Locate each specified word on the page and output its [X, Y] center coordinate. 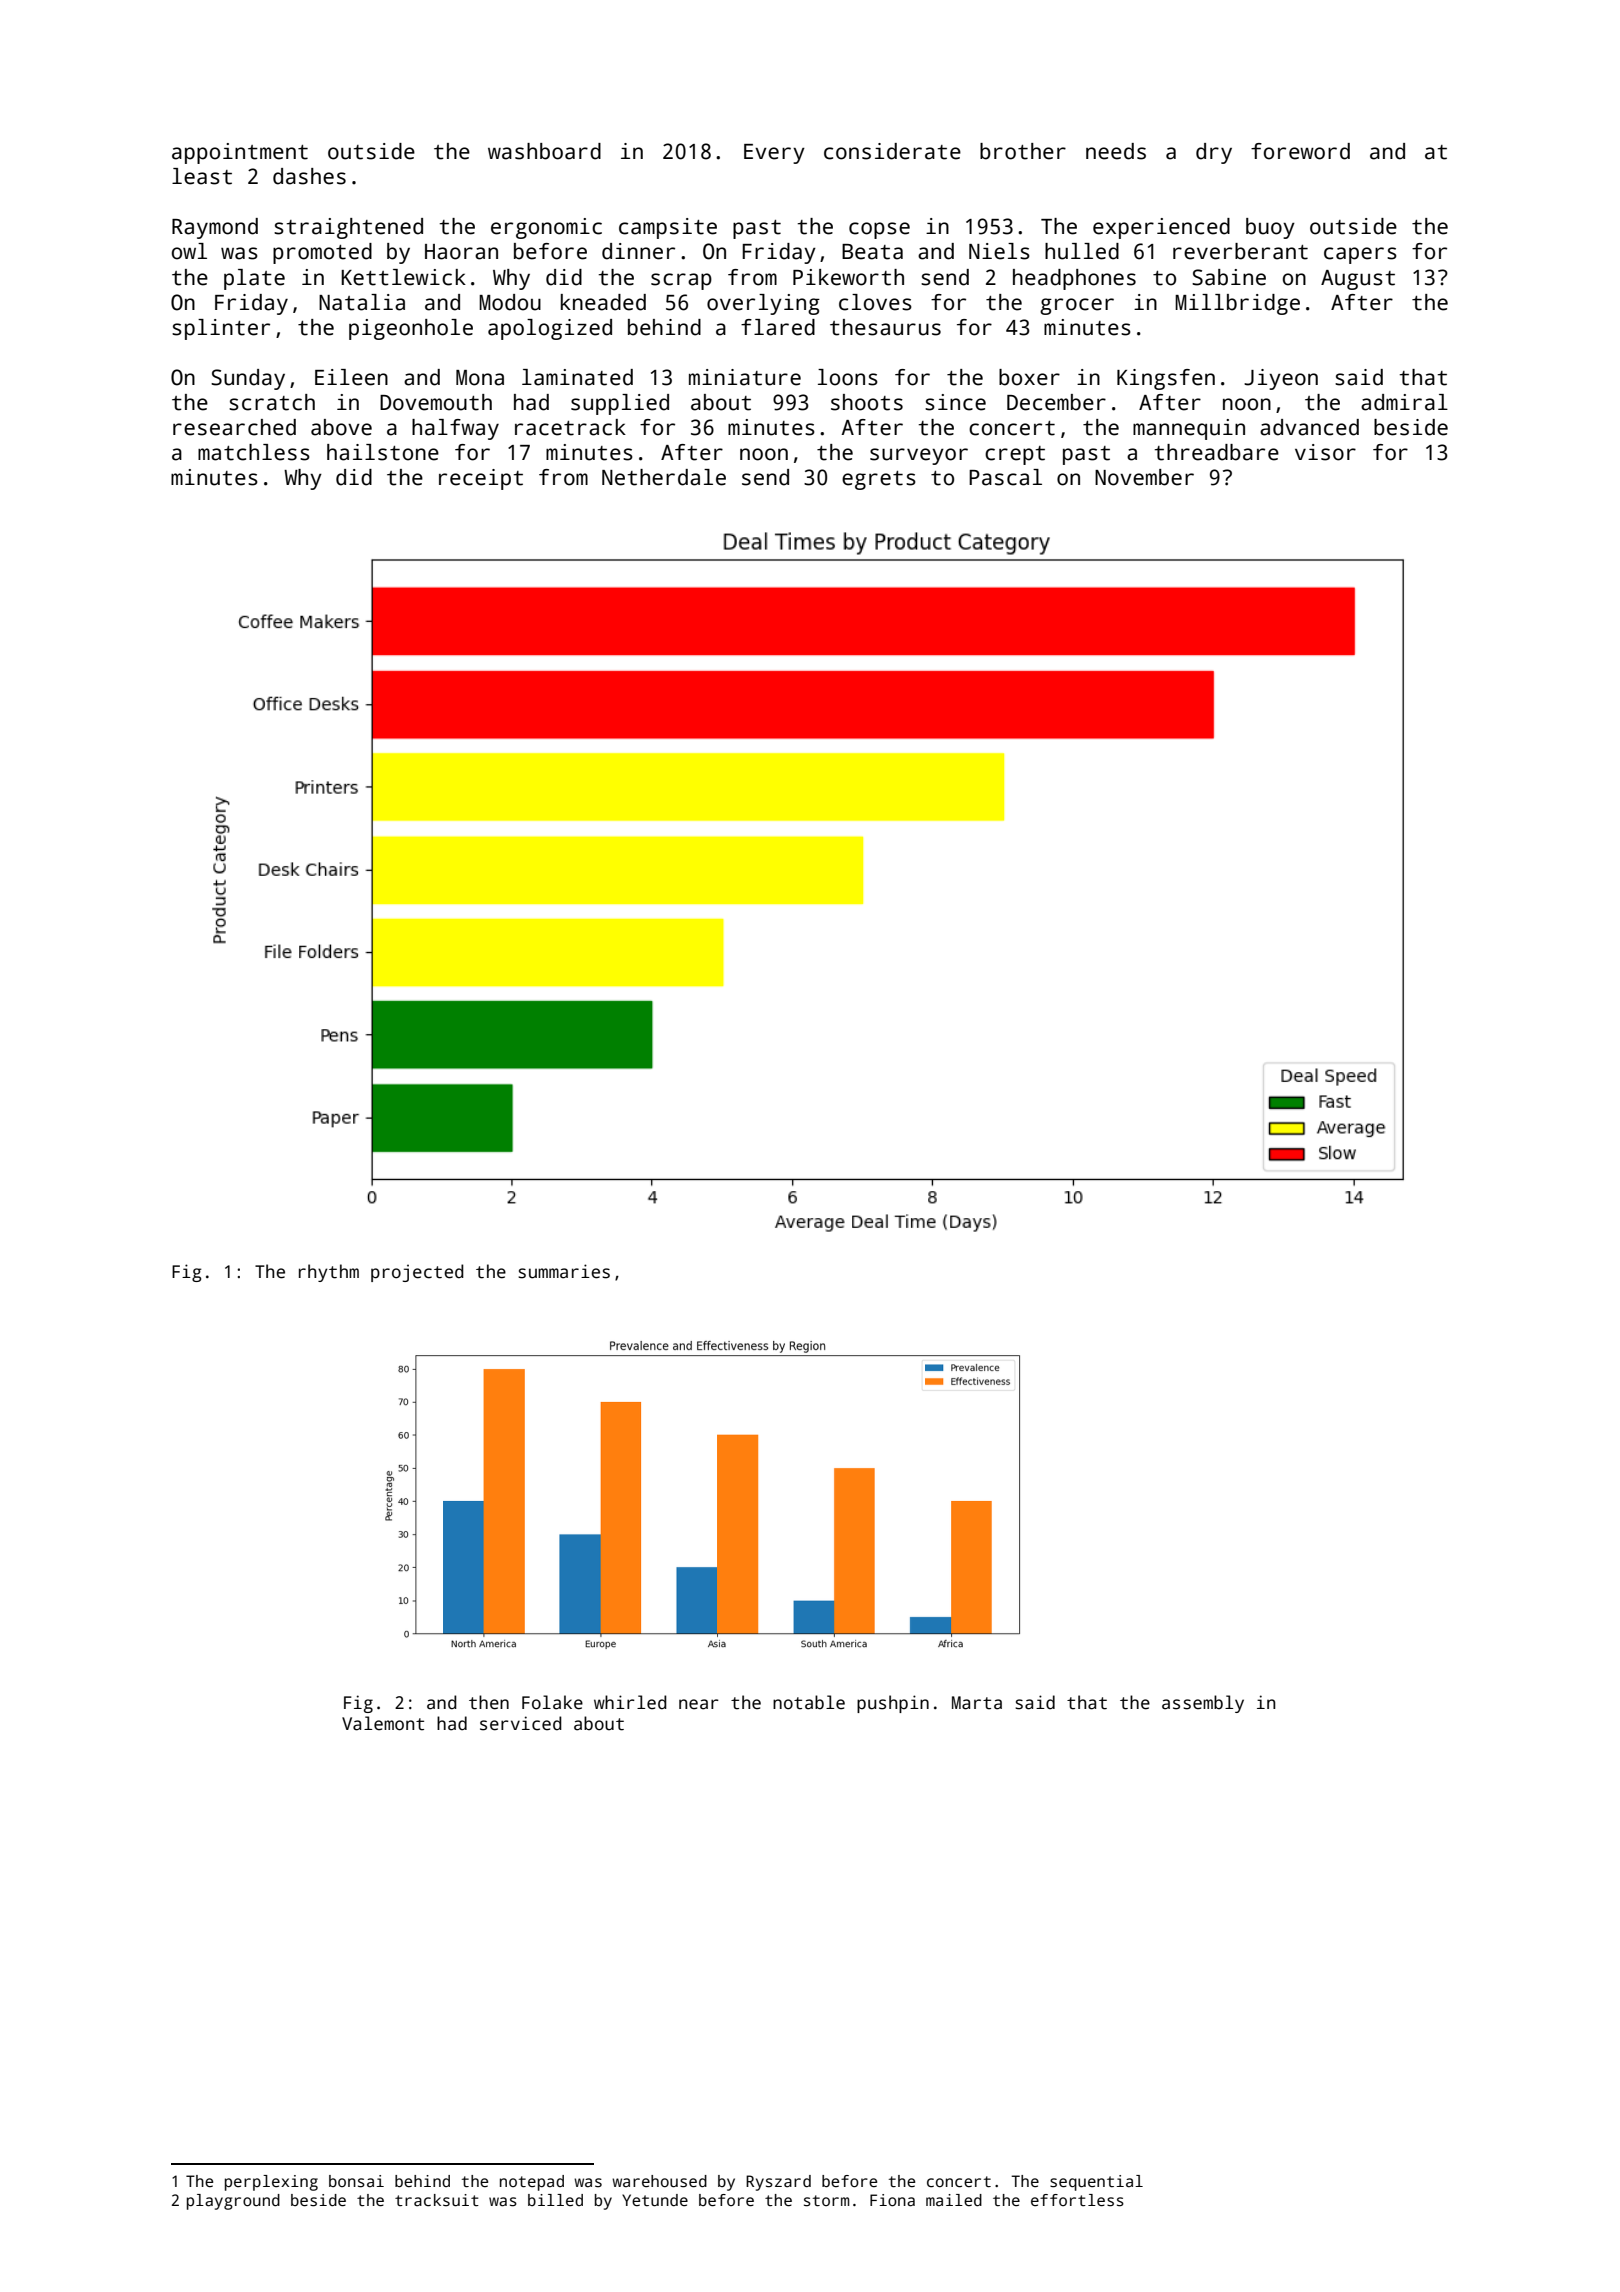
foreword [1300, 151]
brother [1023, 151]
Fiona [892, 2200]
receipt [481, 479]
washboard [544, 151]
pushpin [893, 1704]
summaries [564, 1271]
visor [1325, 452]
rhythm [329, 1273]
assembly [1203, 1704]
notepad [532, 2183]
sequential [1096, 2183]
